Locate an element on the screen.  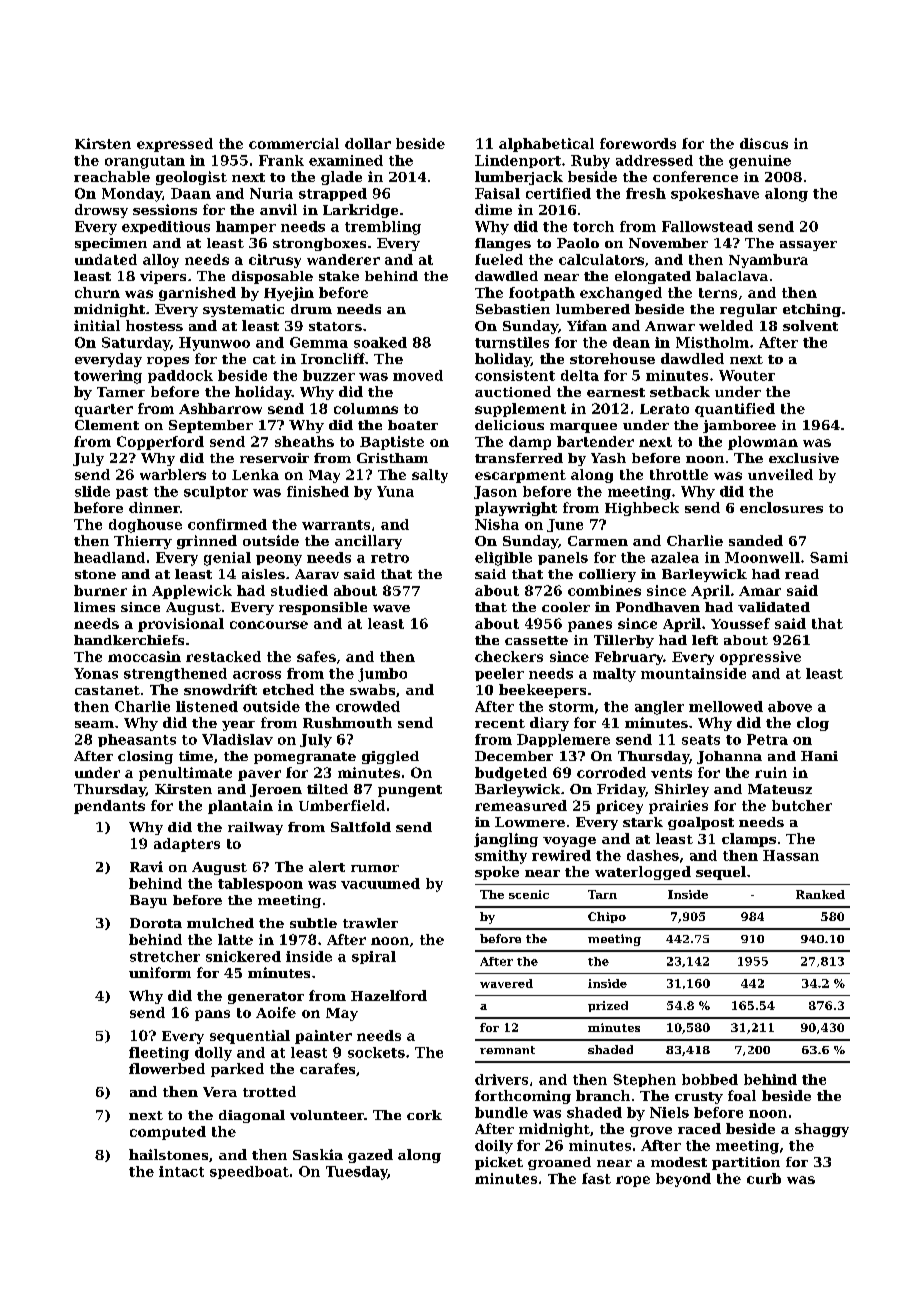
sequel is located at coordinates (721, 873).
